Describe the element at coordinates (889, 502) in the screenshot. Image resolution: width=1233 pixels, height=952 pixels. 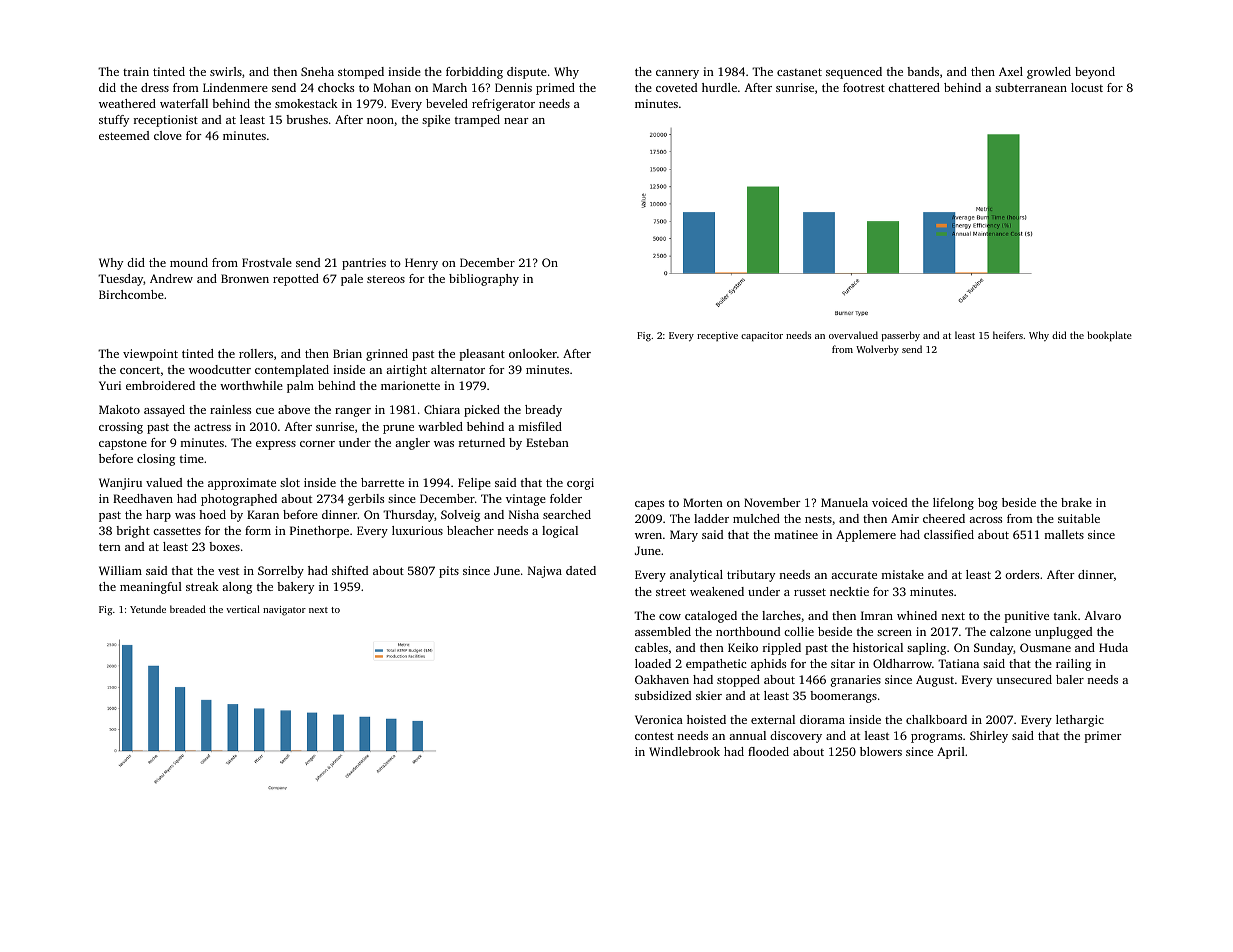
I see `voiced` at that location.
